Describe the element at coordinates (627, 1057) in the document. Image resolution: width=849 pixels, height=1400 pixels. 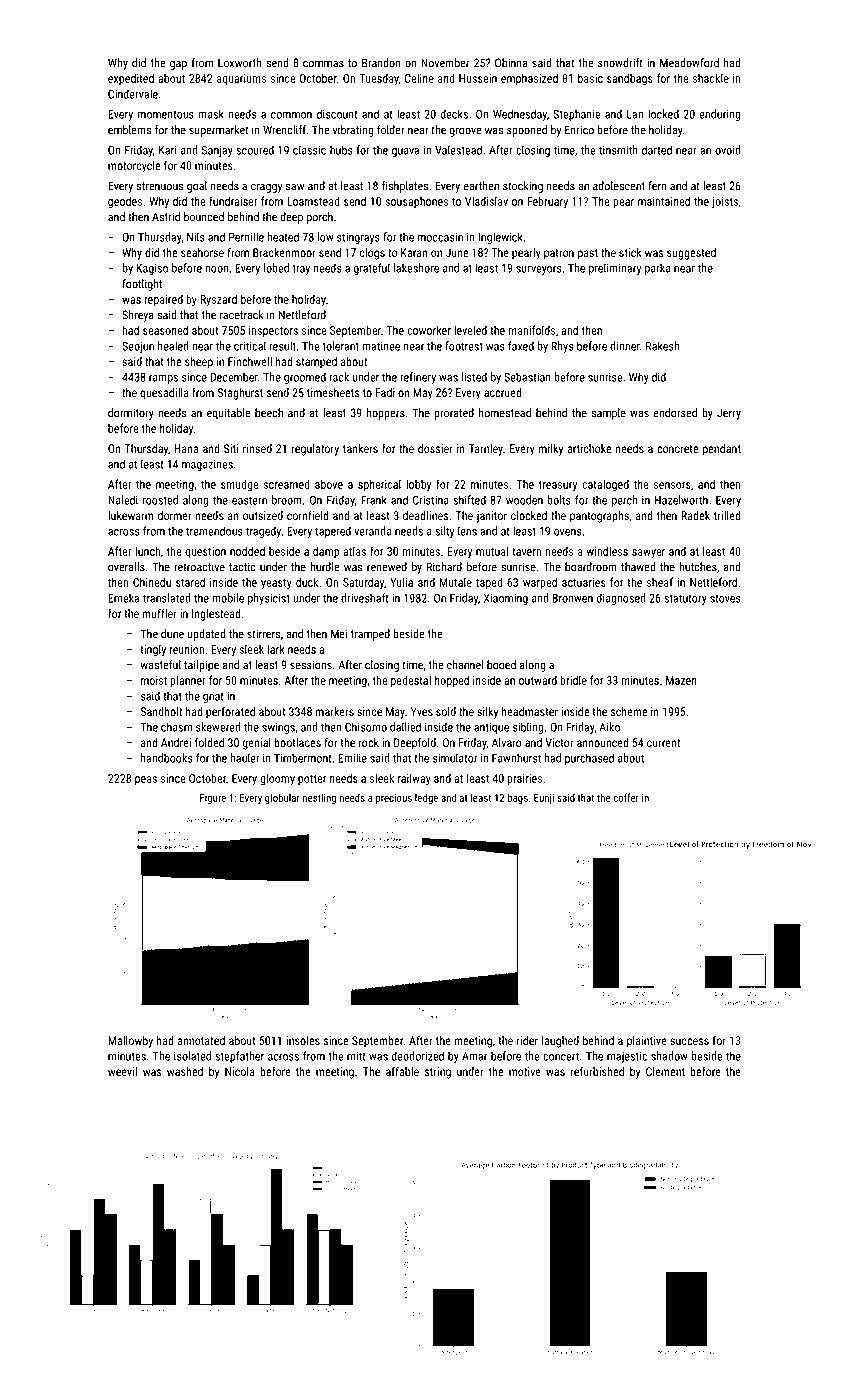
I see `majestic` at that location.
